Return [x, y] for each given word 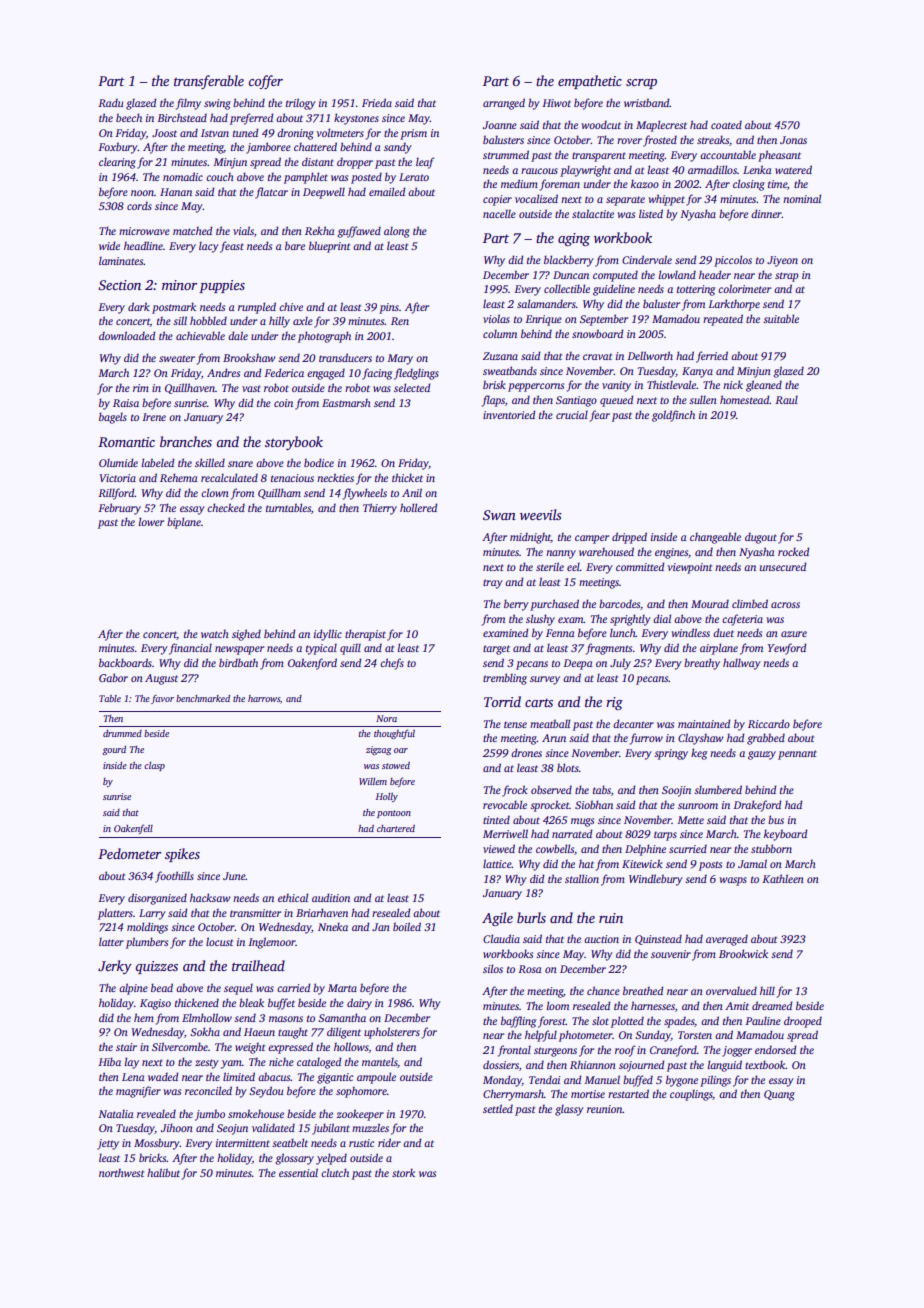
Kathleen [783, 878]
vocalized [536, 198]
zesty [207, 1064]
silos [493, 968]
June [234, 876]
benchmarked [203, 698]
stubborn [771, 848]
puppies [222, 286]
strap [787, 277]
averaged [727, 940]
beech [129, 117]
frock [515, 791]
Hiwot [556, 103]
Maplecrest [661, 126]
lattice [497, 863]
